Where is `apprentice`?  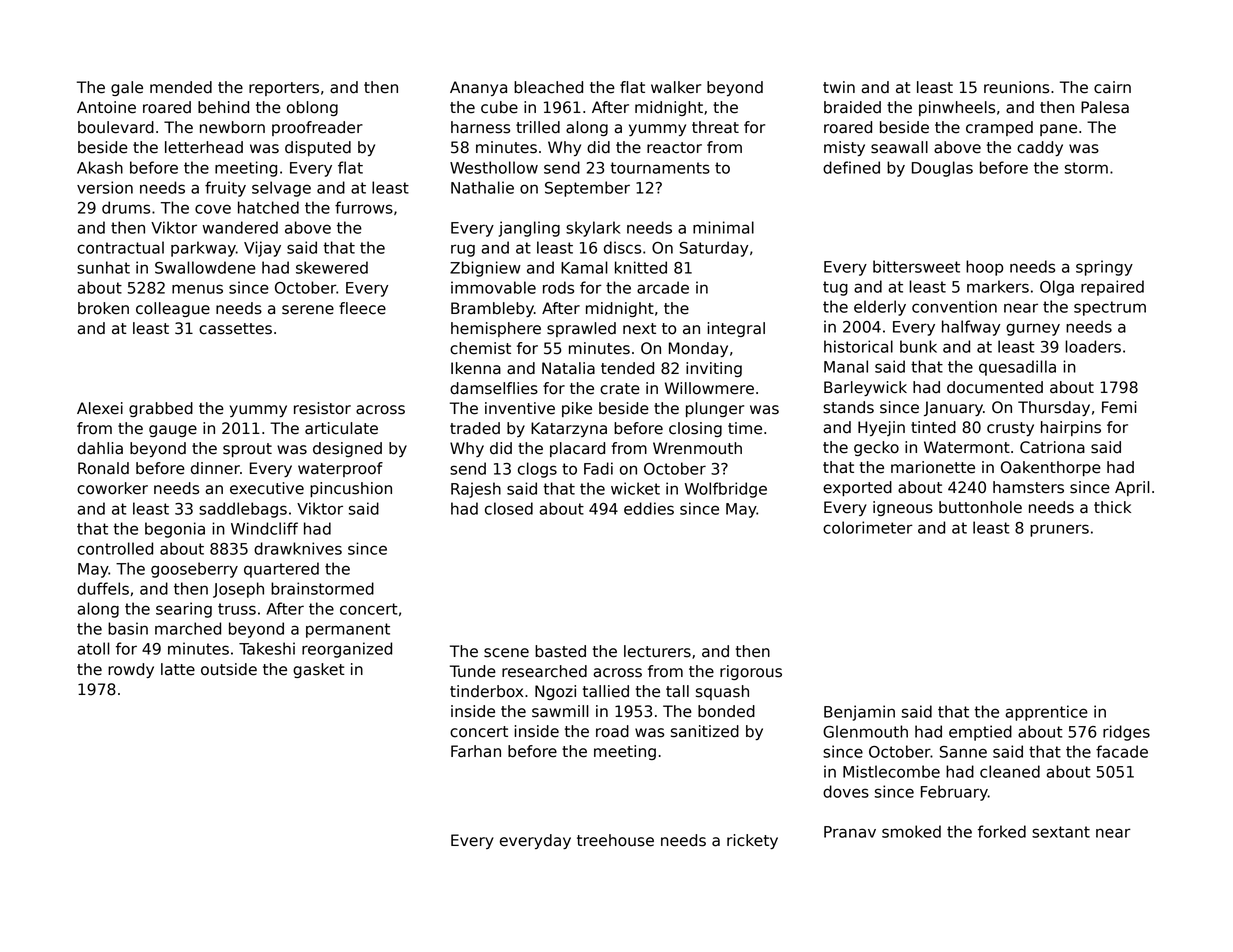 apprentice is located at coordinates (1047, 713).
